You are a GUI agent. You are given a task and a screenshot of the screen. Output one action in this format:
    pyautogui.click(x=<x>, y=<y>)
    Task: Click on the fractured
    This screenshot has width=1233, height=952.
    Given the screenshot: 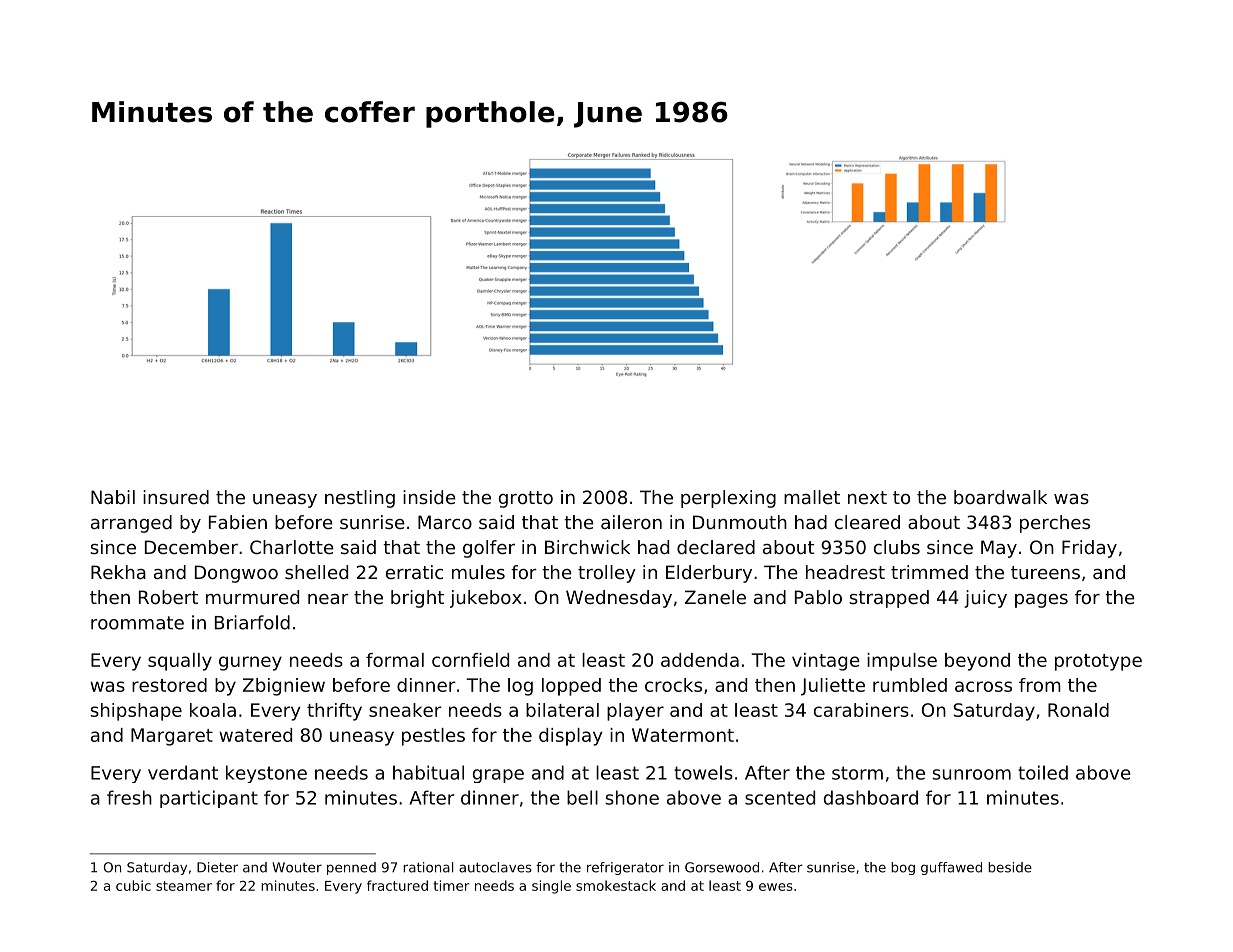 What is the action you would take?
    pyautogui.click(x=397, y=885)
